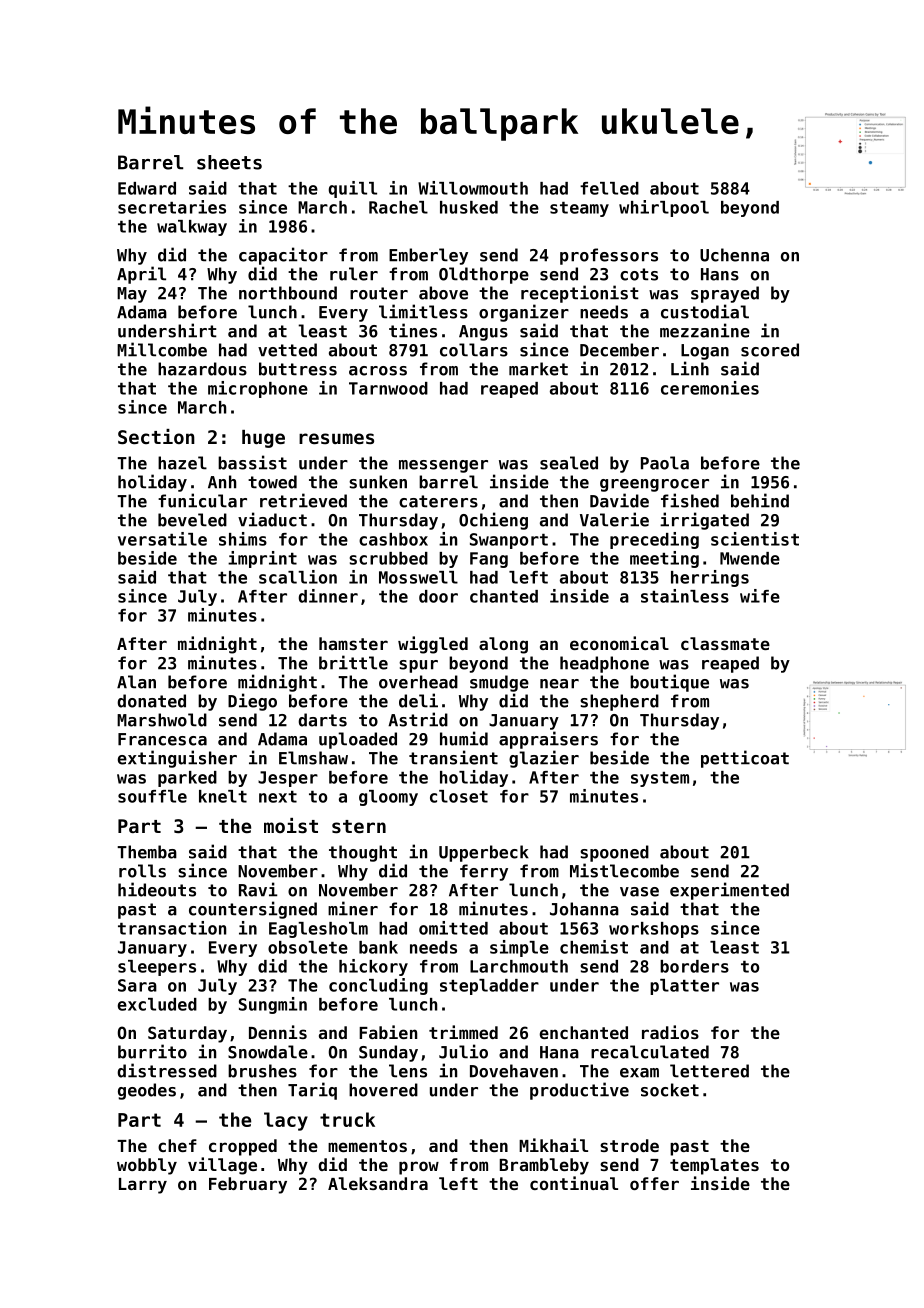 Image resolution: width=924 pixels, height=1308 pixels. What do you see at coordinates (690, 368) in the screenshot?
I see `Linh` at bounding box center [690, 368].
